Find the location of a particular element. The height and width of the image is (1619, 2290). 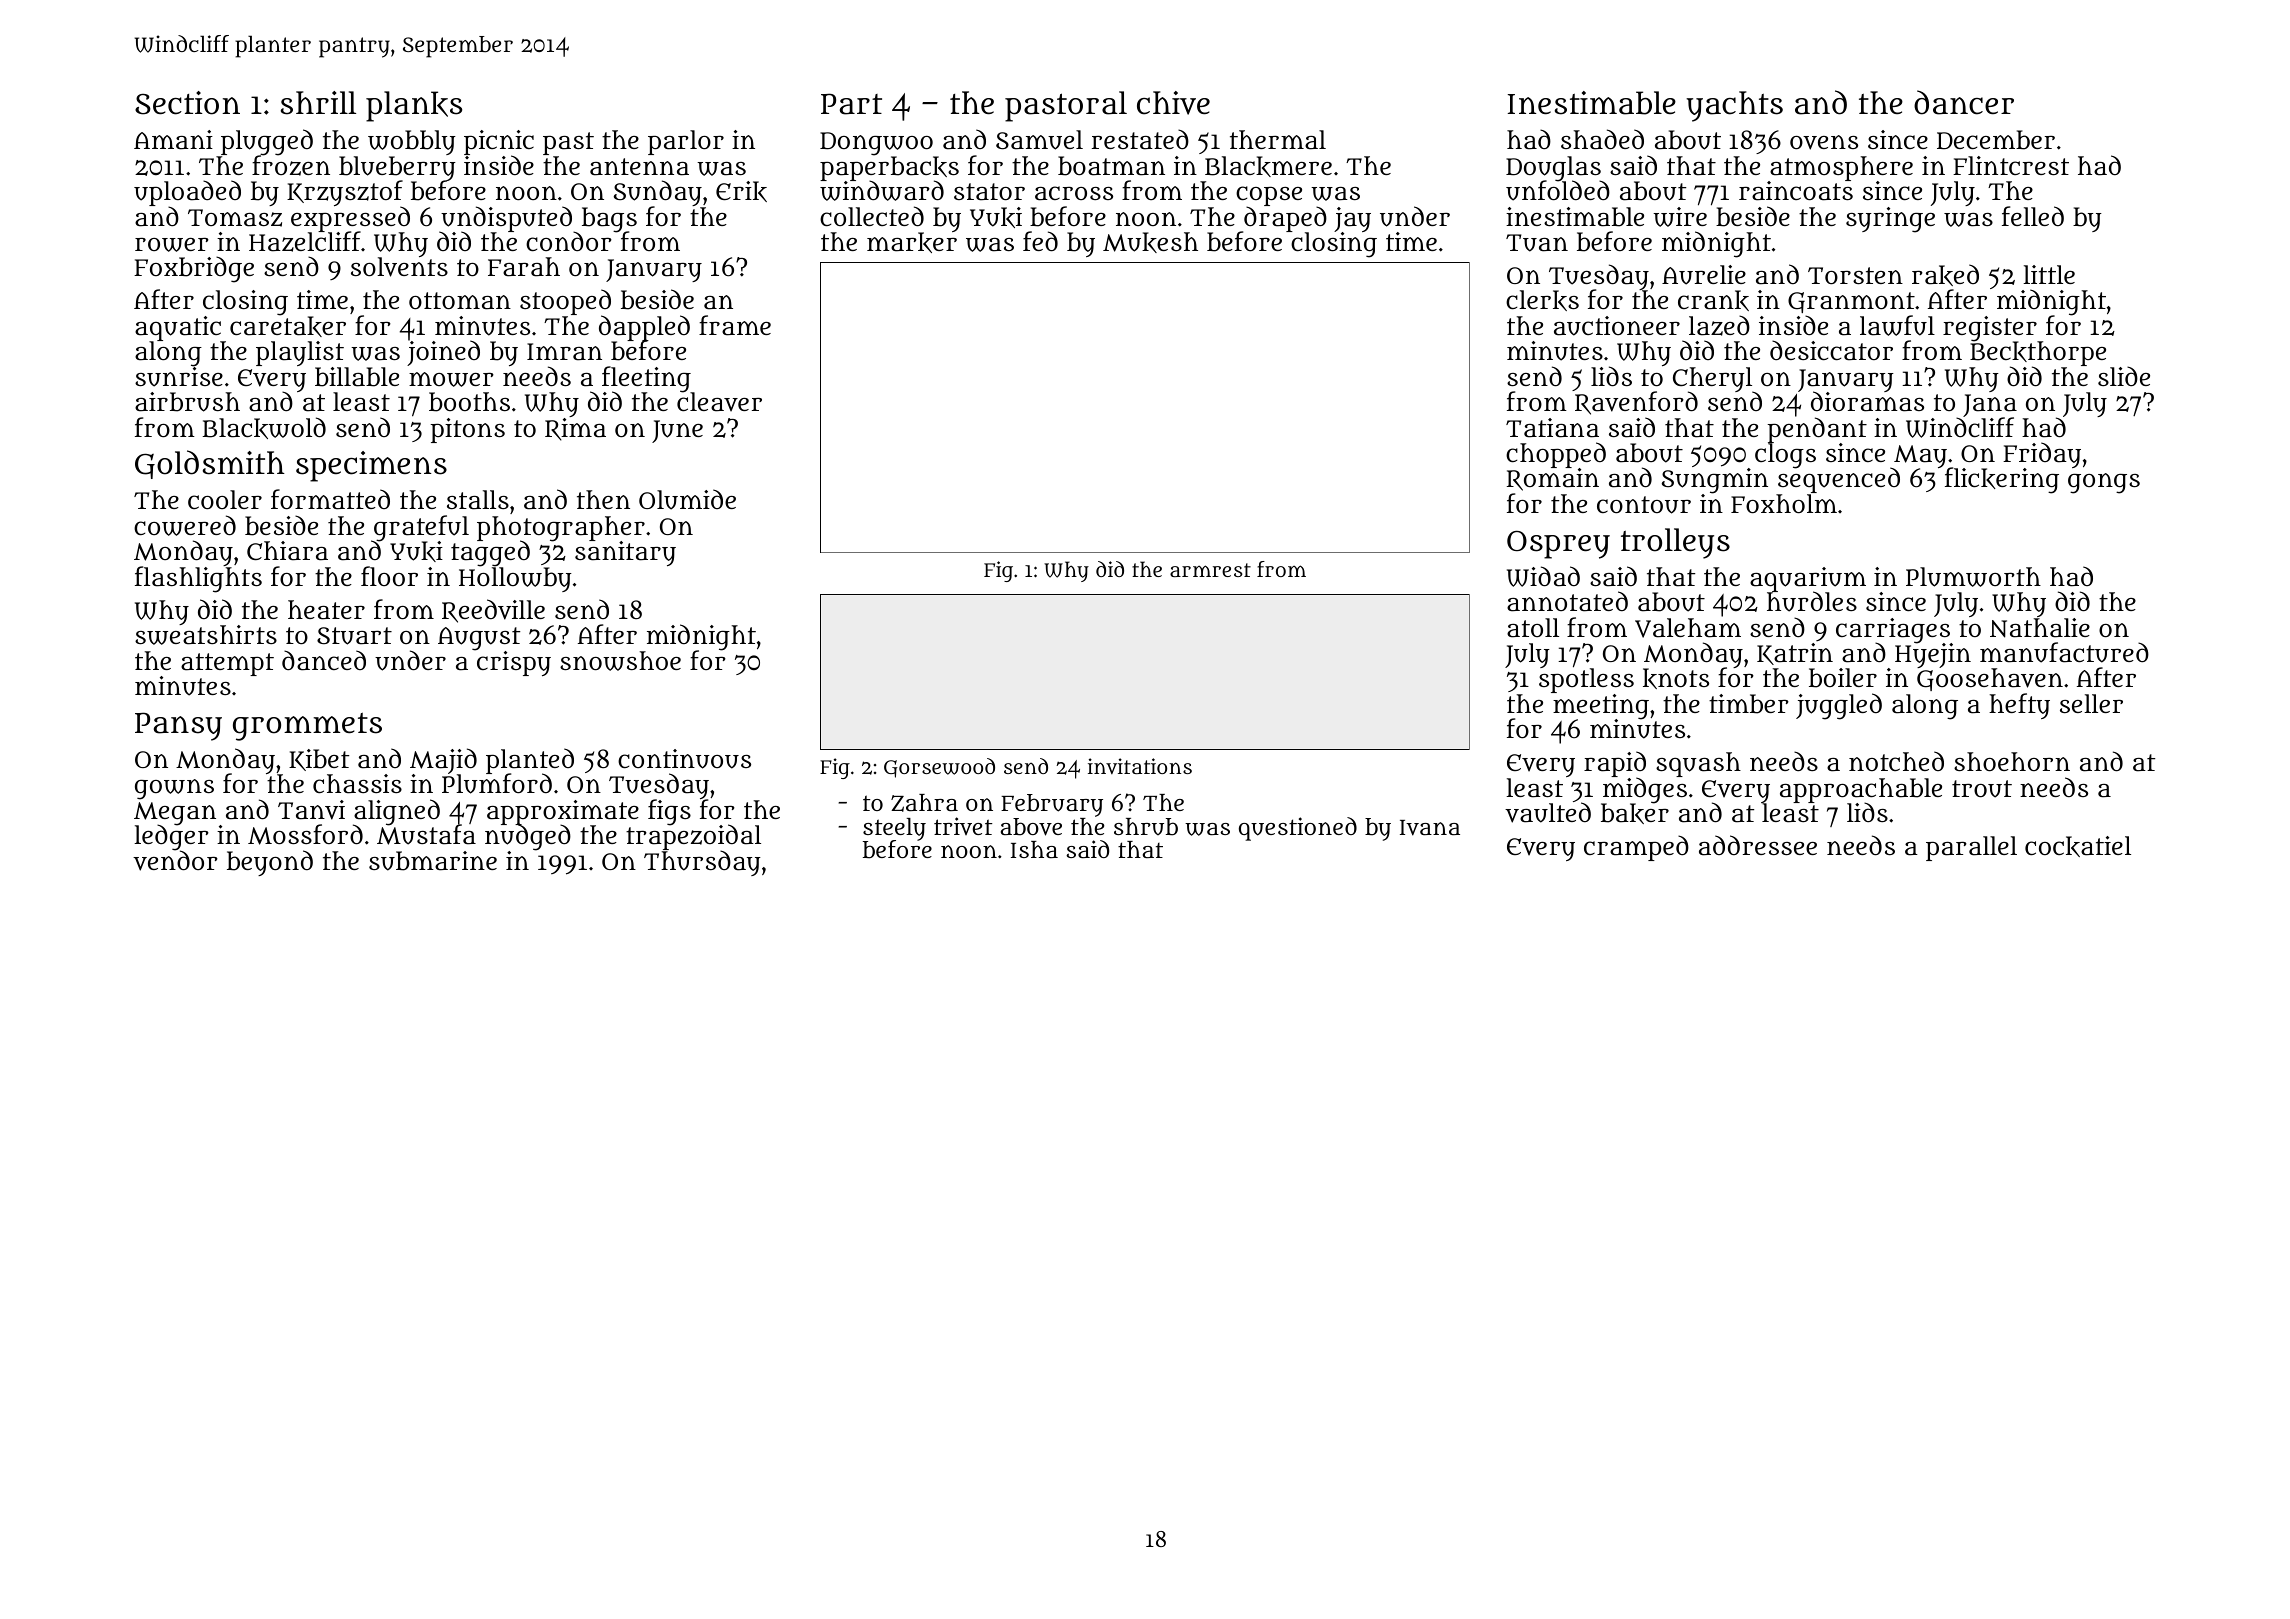

Reedville is located at coordinates (493, 611).
